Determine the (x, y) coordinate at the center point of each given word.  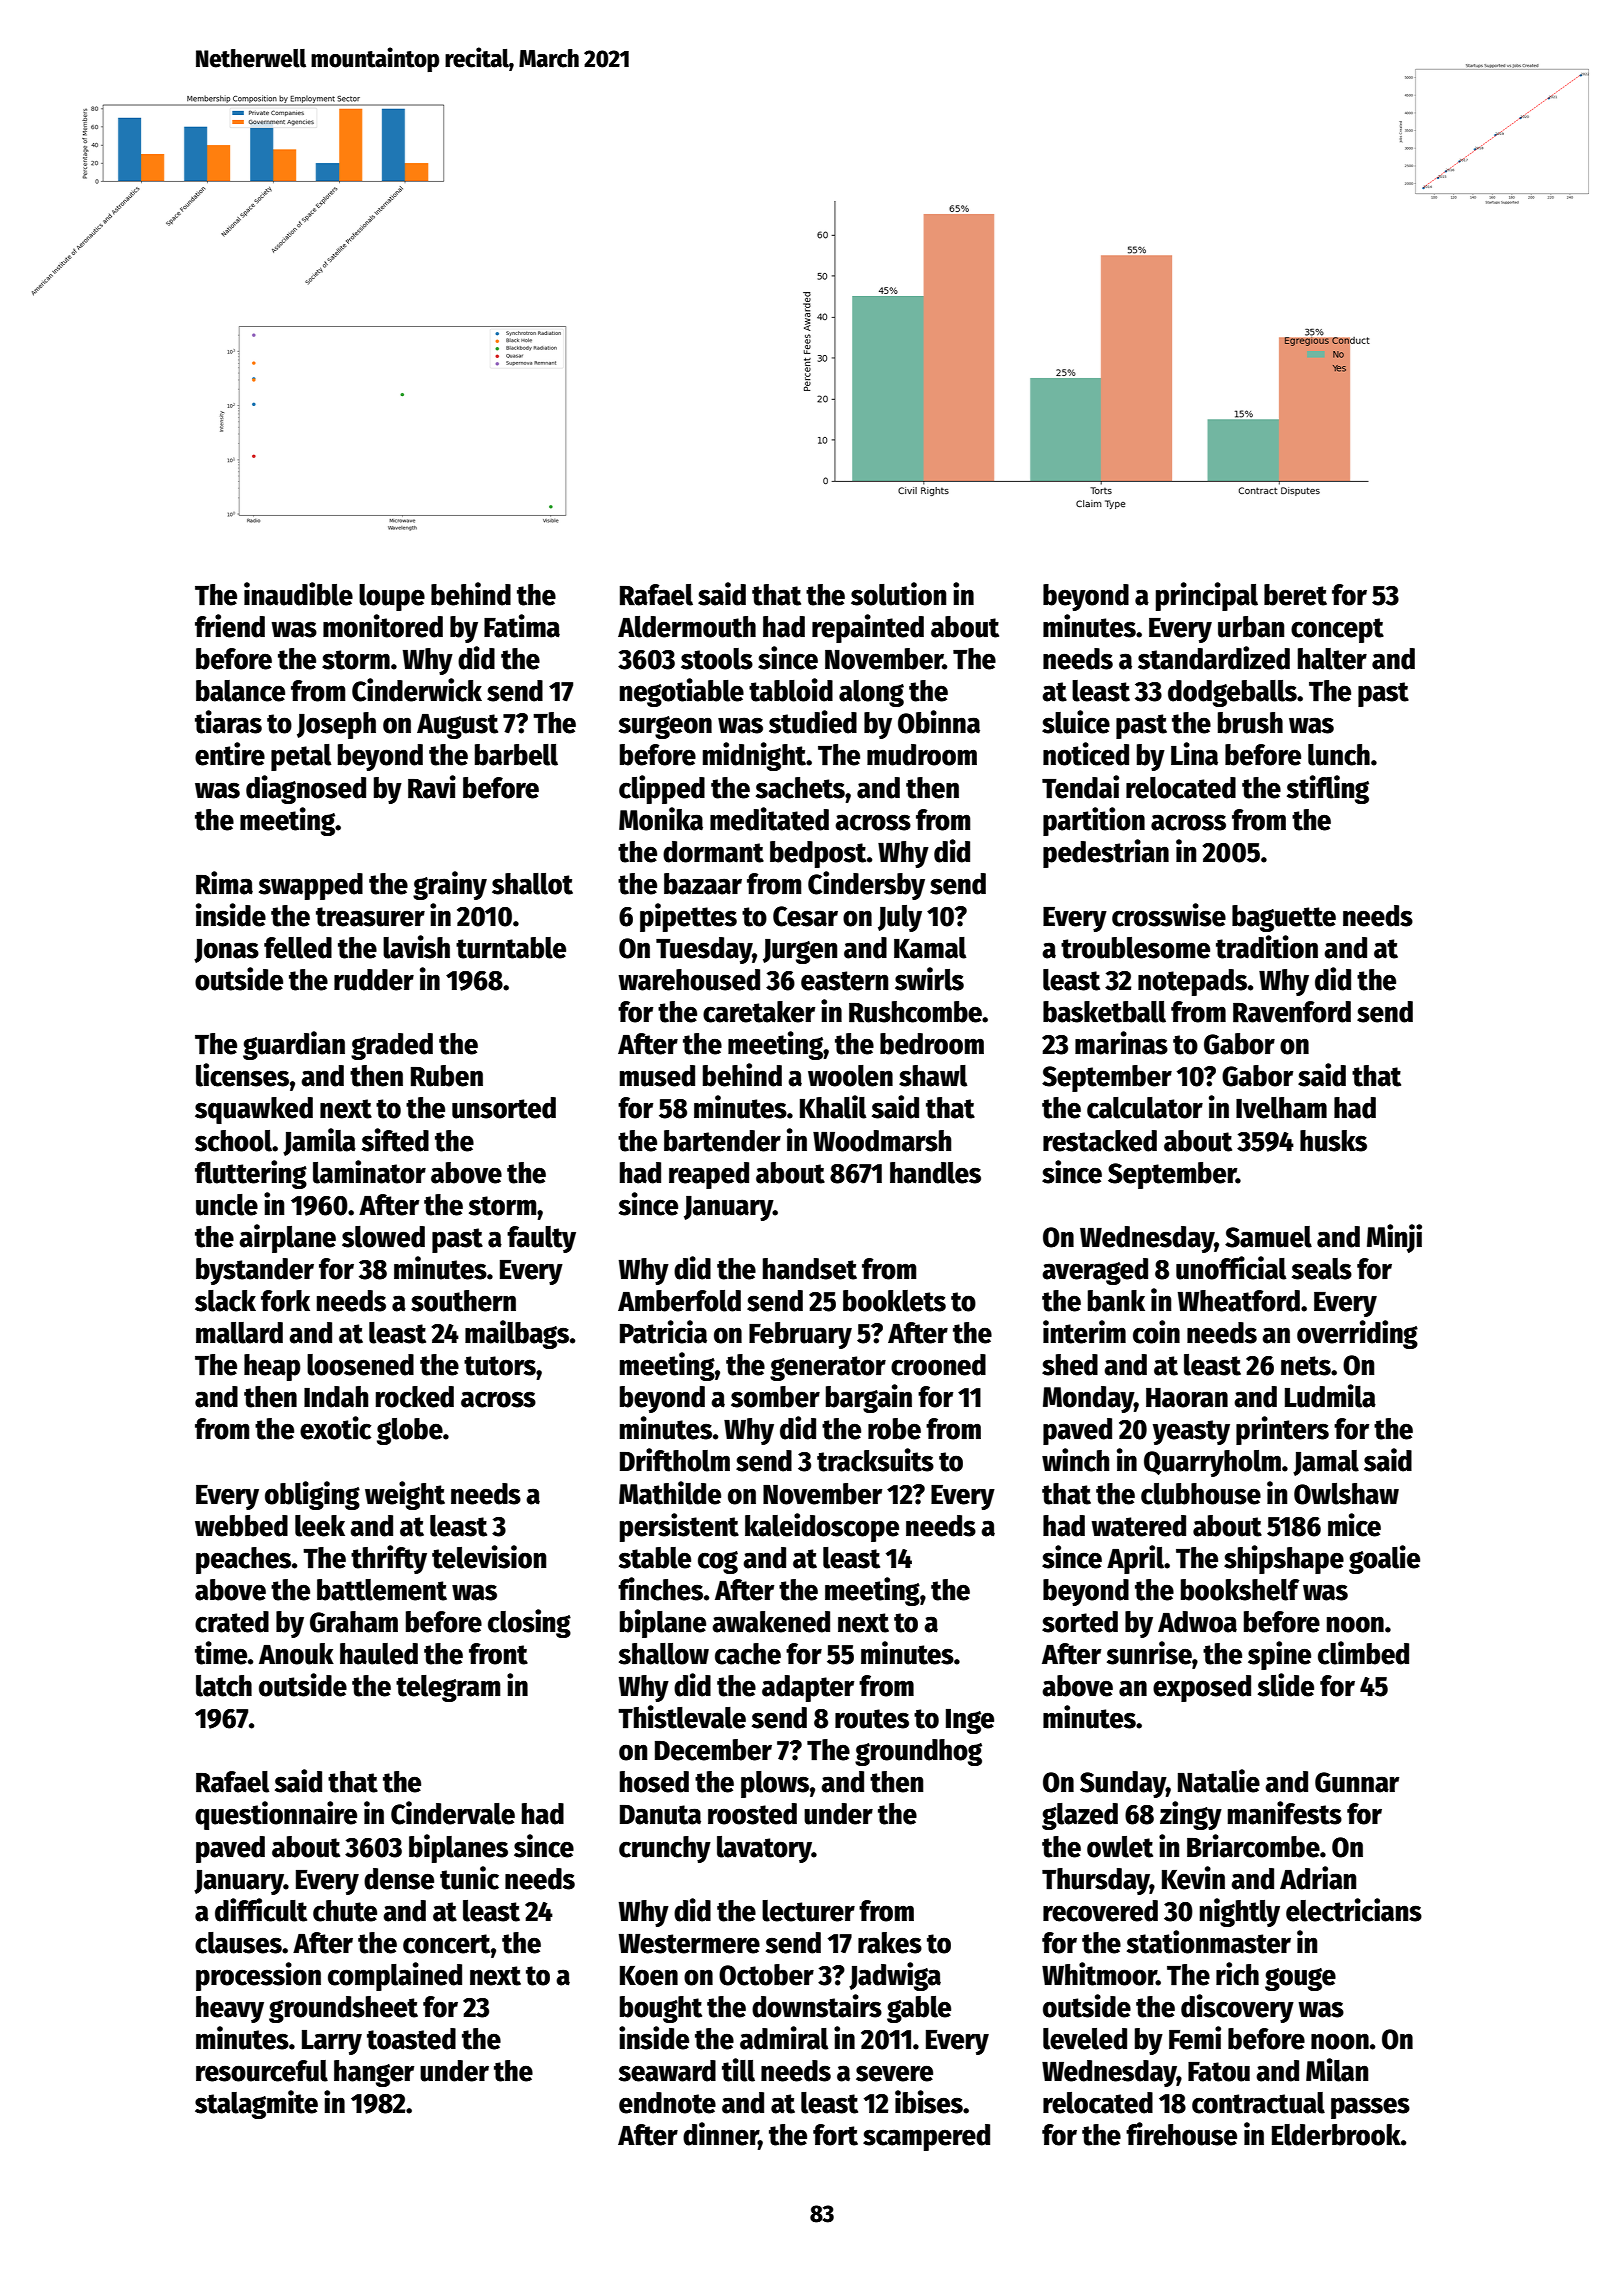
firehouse (1181, 2134)
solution (898, 594)
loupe (392, 597)
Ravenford (1292, 1012)
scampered (926, 2137)
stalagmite (256, 2104)
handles (935, 1173)
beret (1295, 595)
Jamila (319, 1142)
